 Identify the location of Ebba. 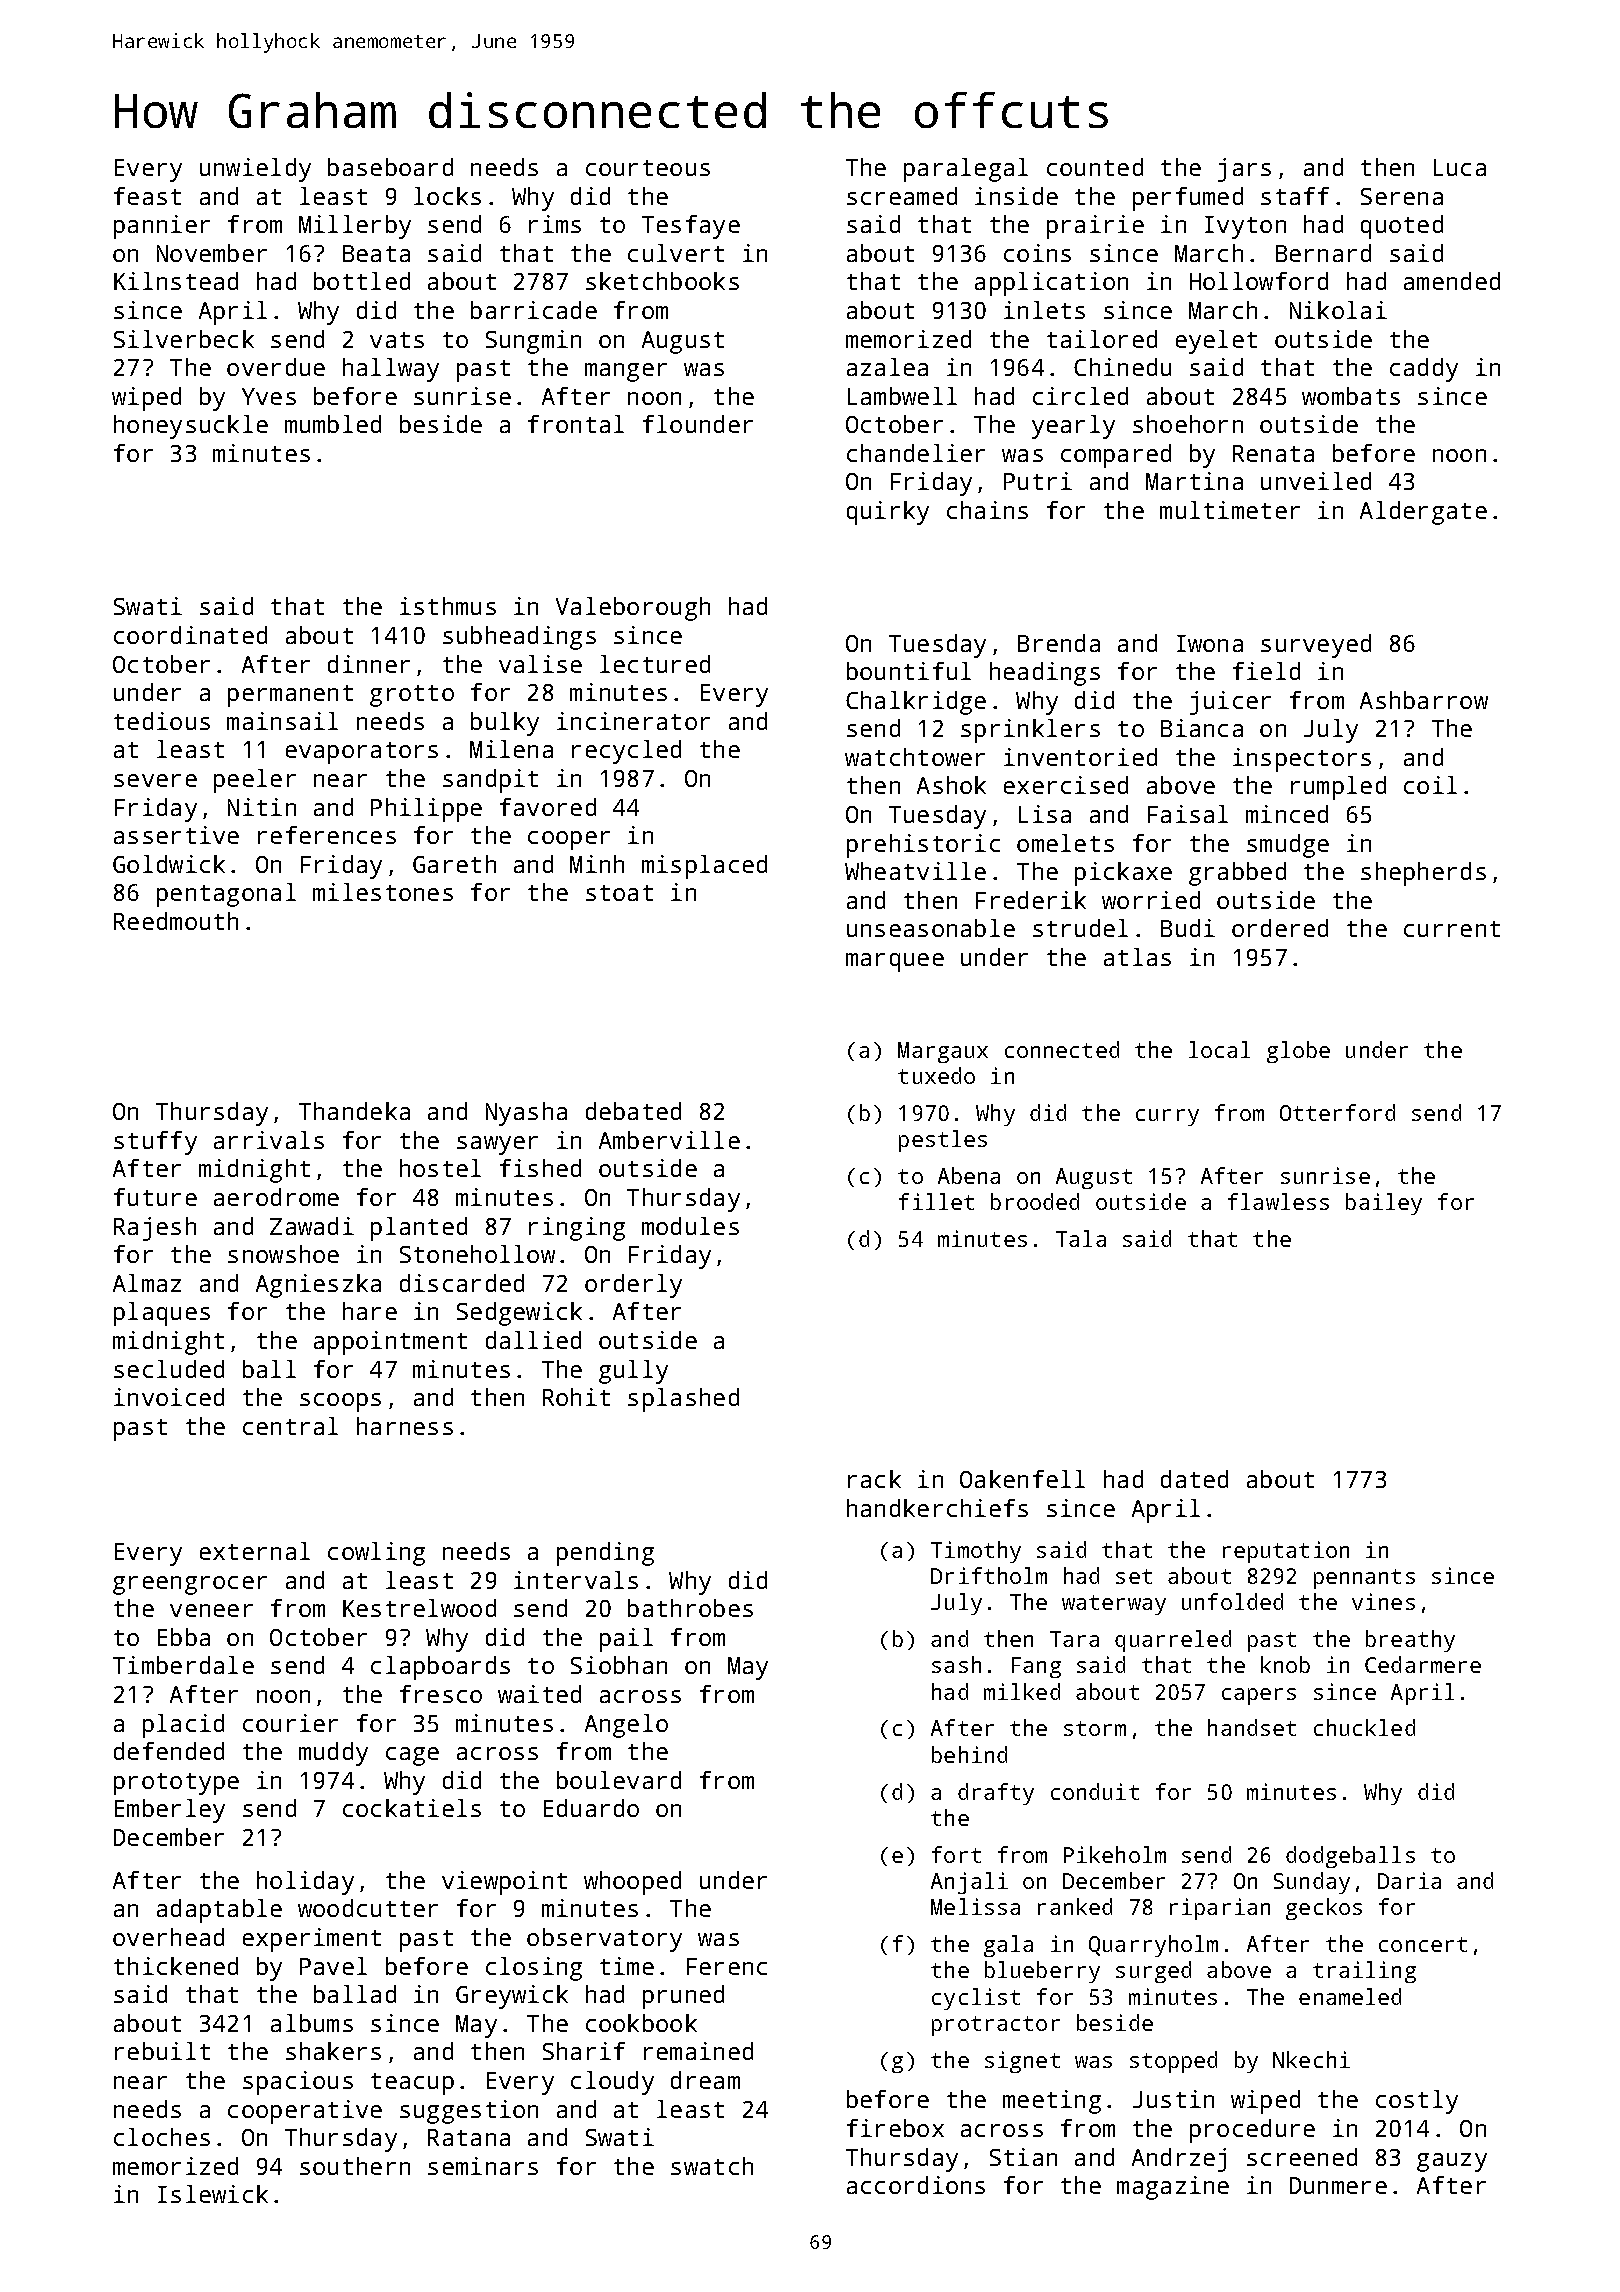
(184, 1637).
